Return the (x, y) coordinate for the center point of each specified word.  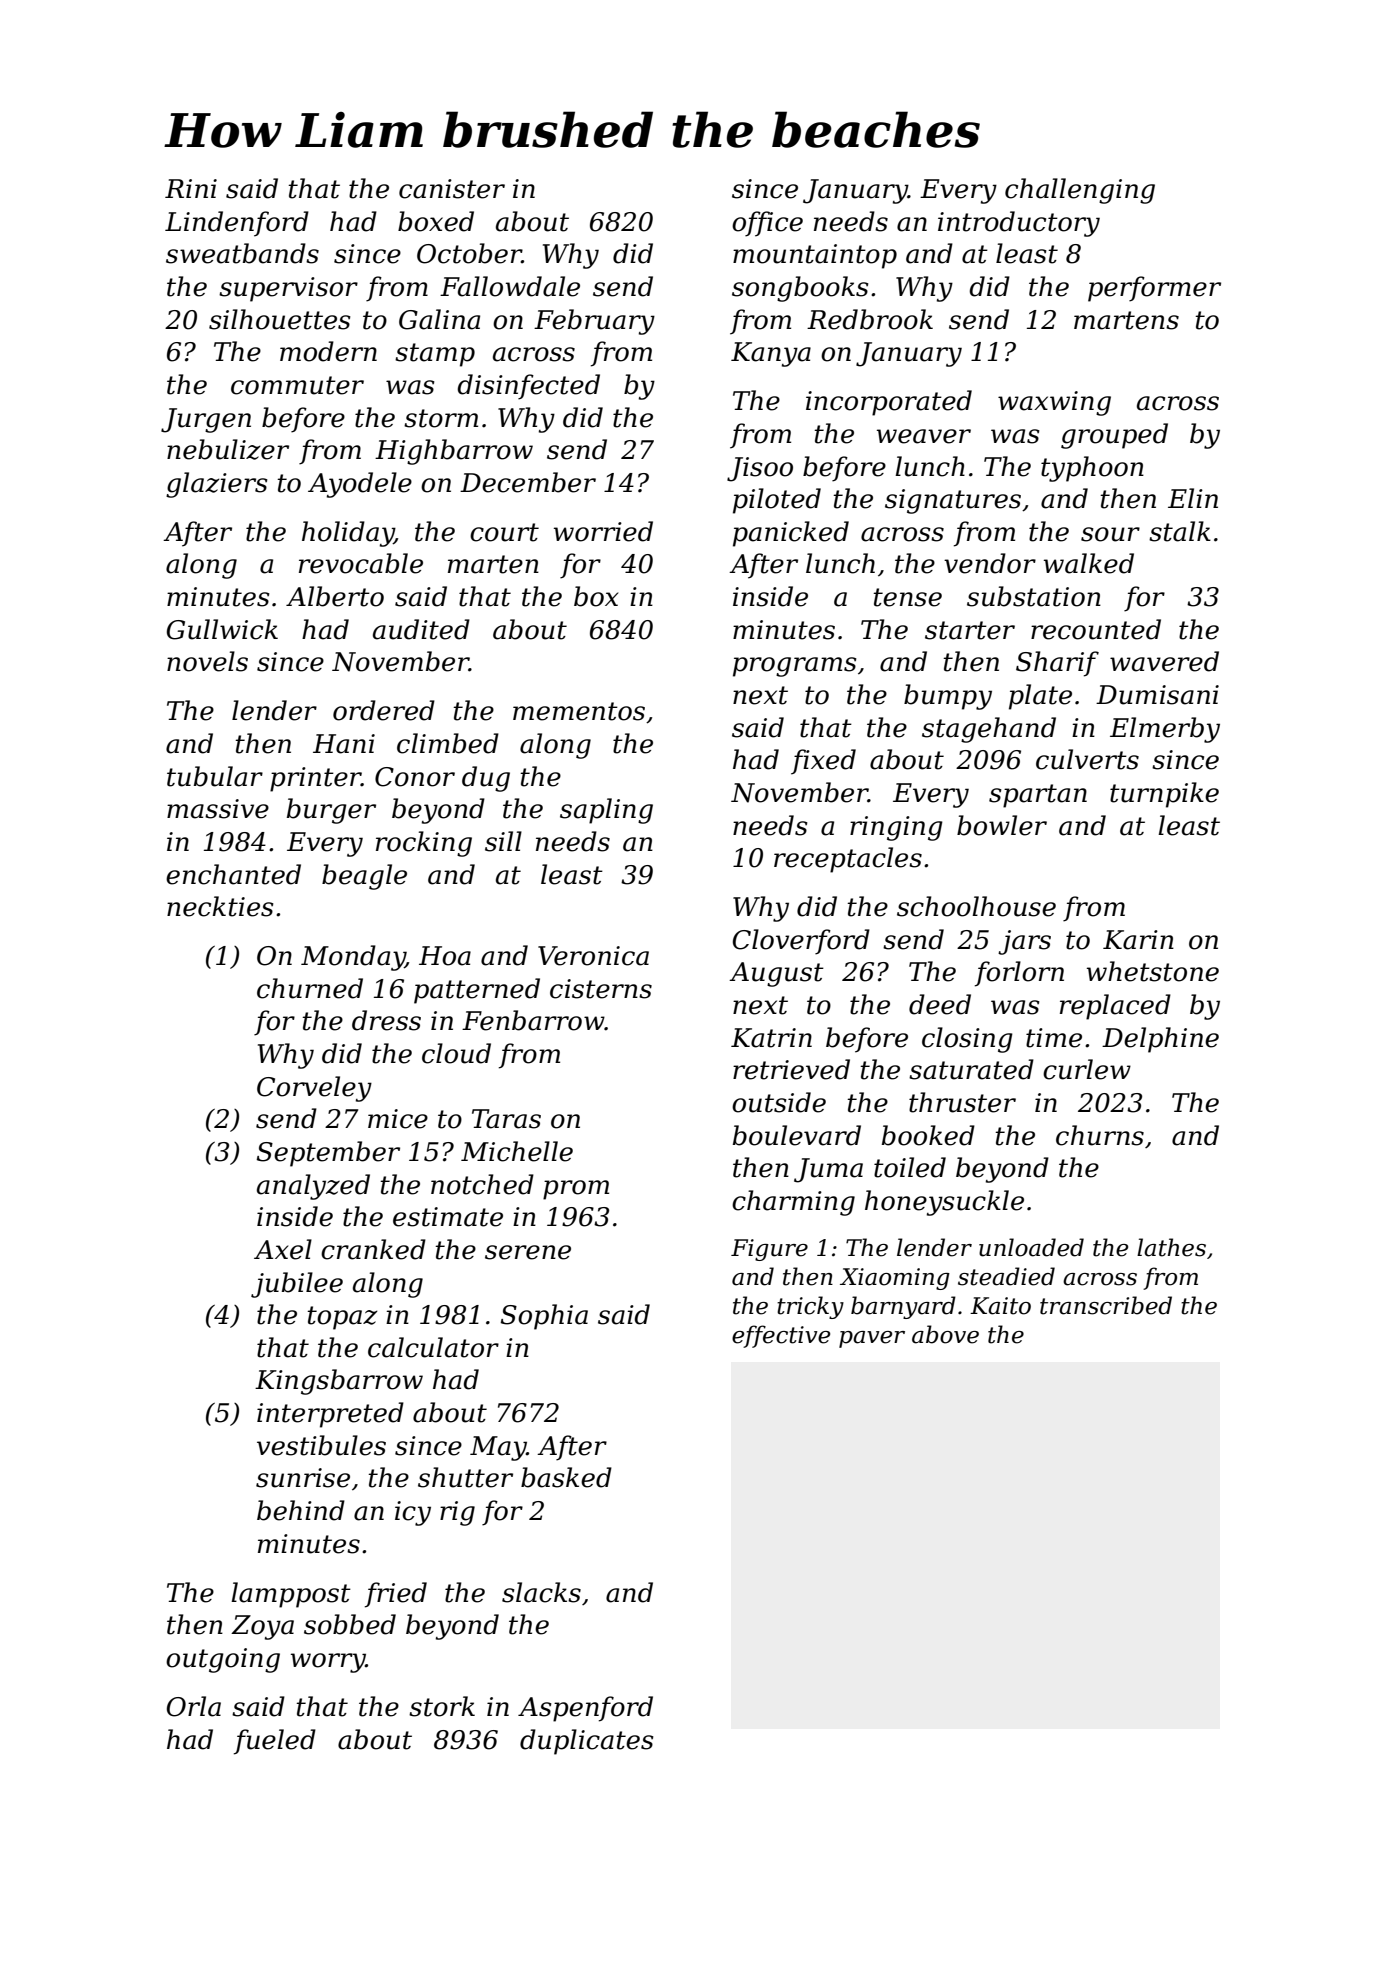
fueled (275, 1742)
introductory (1019, 224)
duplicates (586, 1742)
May (498, 1448)
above (945, 1334)
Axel (283, 1249)
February (594, 322)
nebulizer (228, 449)
